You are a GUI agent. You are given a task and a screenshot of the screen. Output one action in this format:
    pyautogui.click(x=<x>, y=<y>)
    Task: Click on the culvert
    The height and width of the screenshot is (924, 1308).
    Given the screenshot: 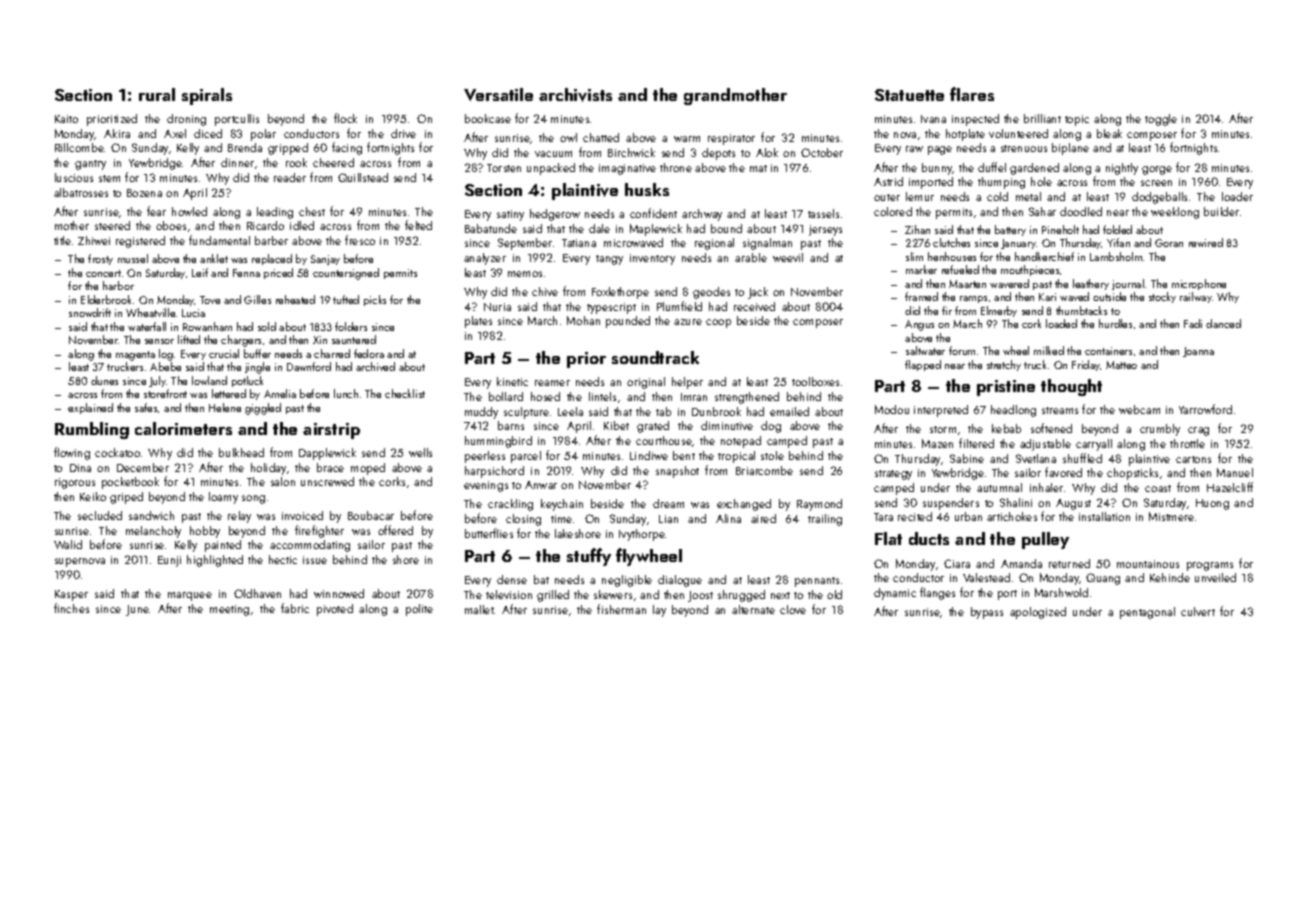 What is the action you would take?
    pyautogui.click(x=1198, y=611)
